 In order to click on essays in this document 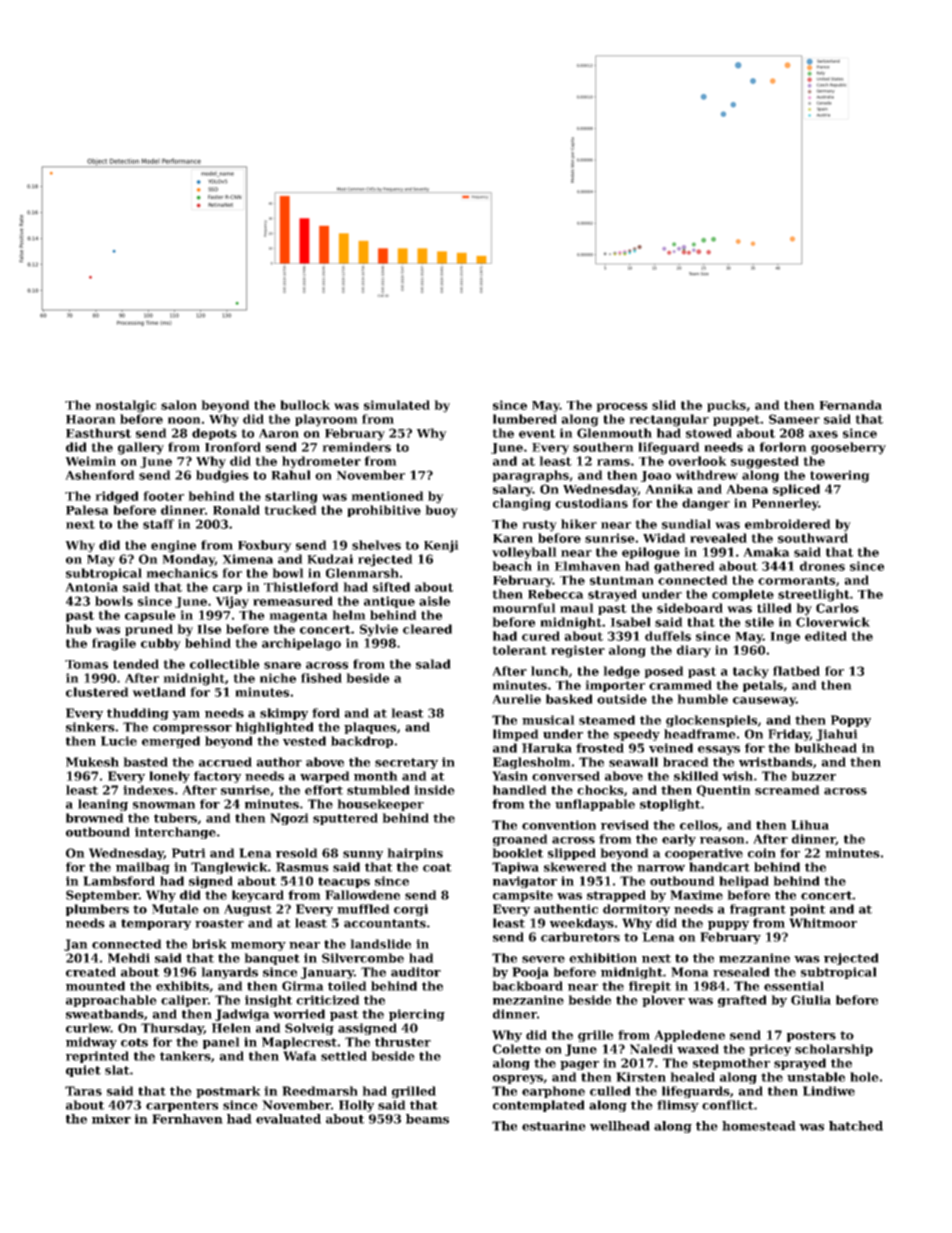, I will do `click(719, 750)`.
